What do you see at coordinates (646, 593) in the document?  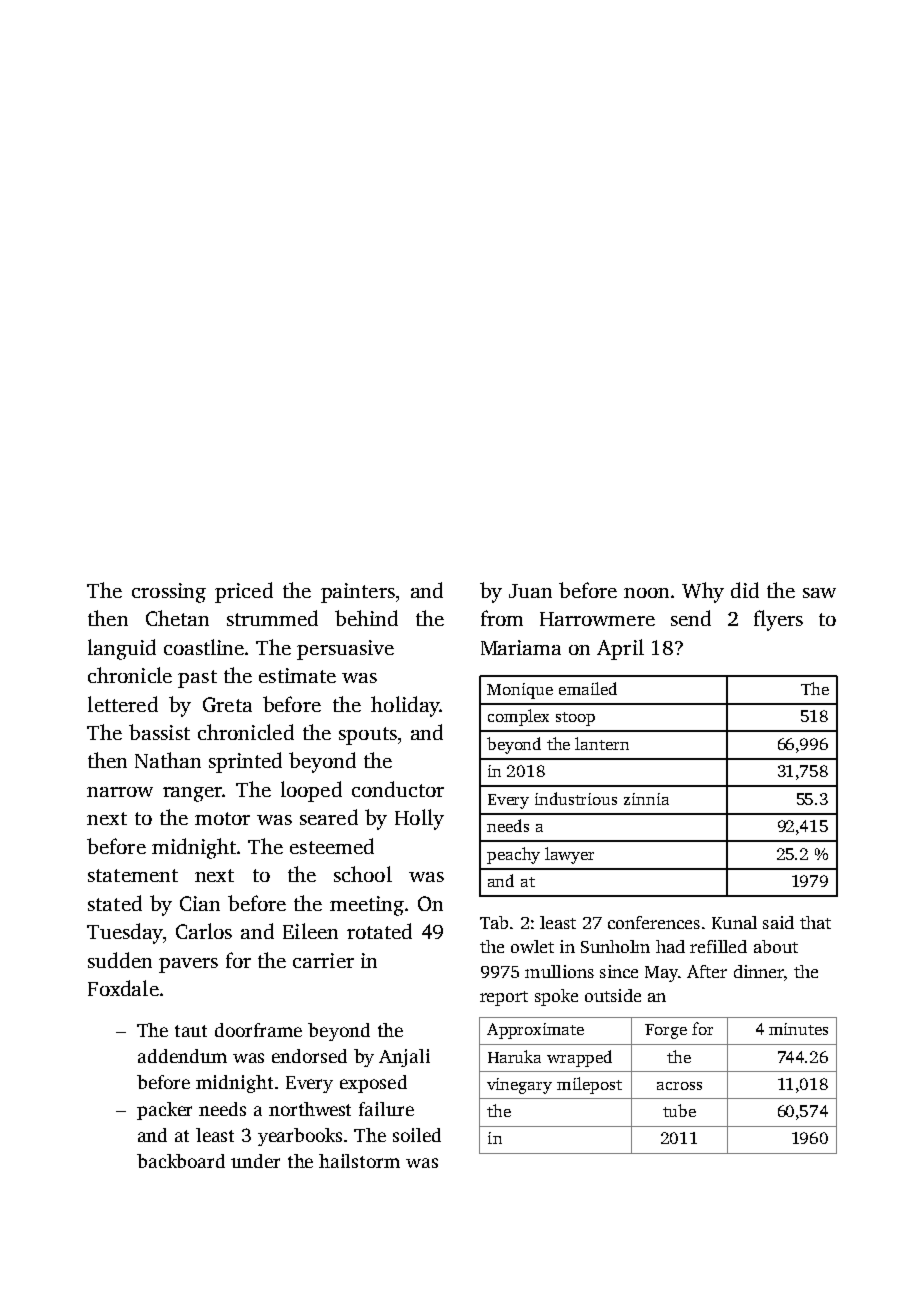 I see `noon` at bounding box center [646, 593].
